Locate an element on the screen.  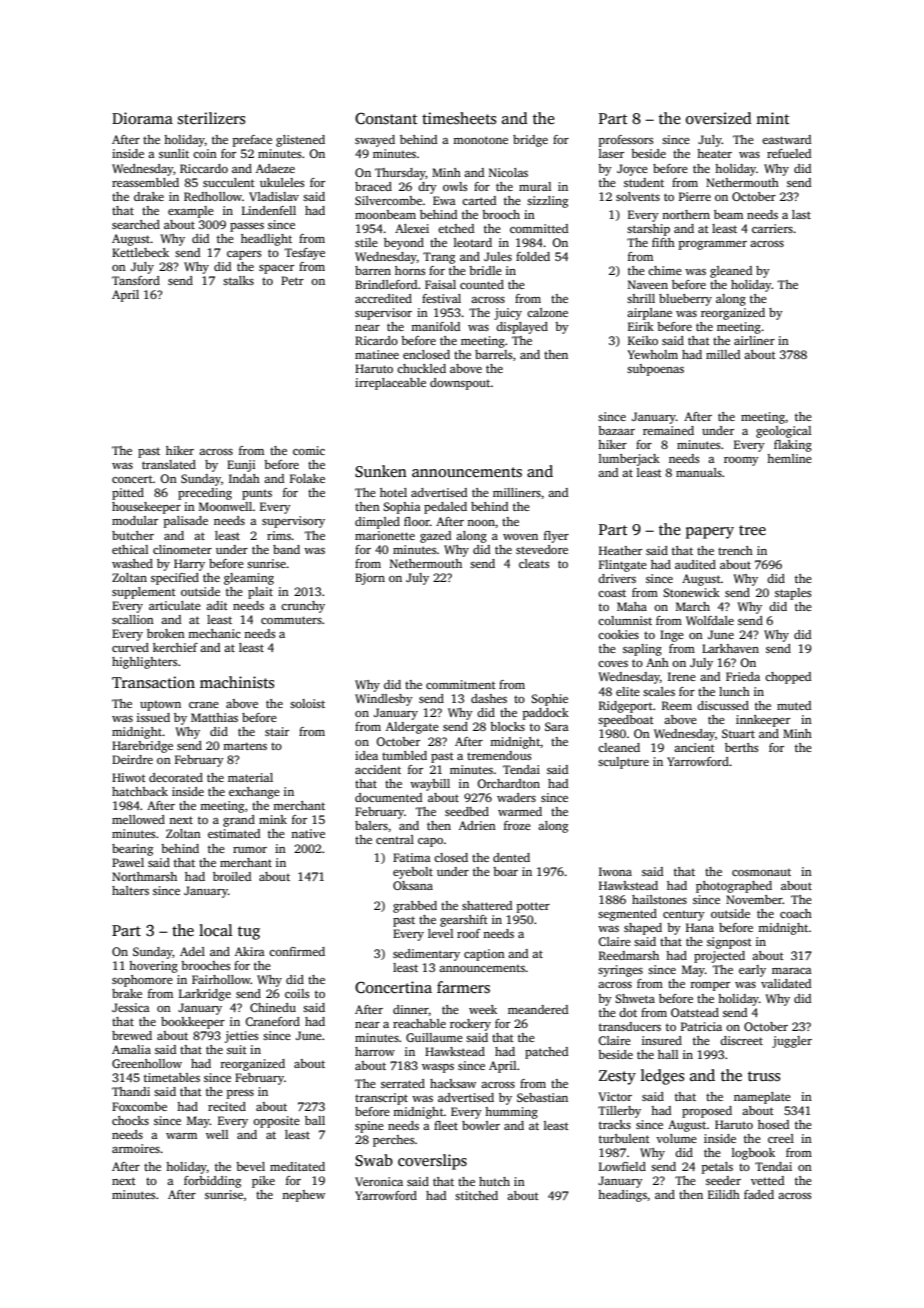
festival is located at coordinates (441, 298).
